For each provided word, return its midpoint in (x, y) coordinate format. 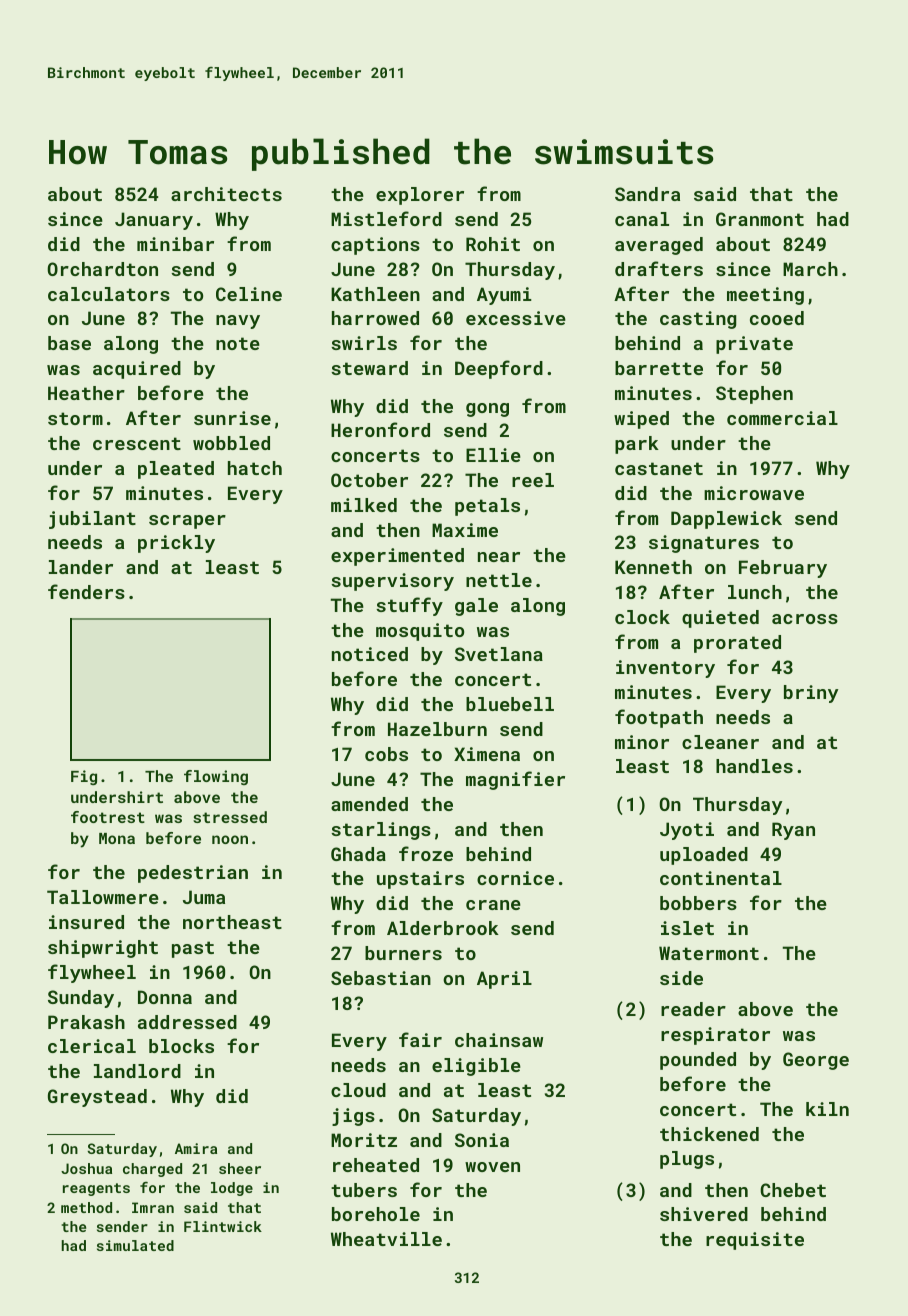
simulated (135, 1245)
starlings (381, 831)
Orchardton (102, 269)
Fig (84, 777)
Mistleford (386, 218)
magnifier (515, 780)
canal (642, 219)
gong (487, 410)
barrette (659, 368)
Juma (204, 897)
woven (492, 1167)
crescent (137, 443)
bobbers (698, 903)
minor (642, 742)
